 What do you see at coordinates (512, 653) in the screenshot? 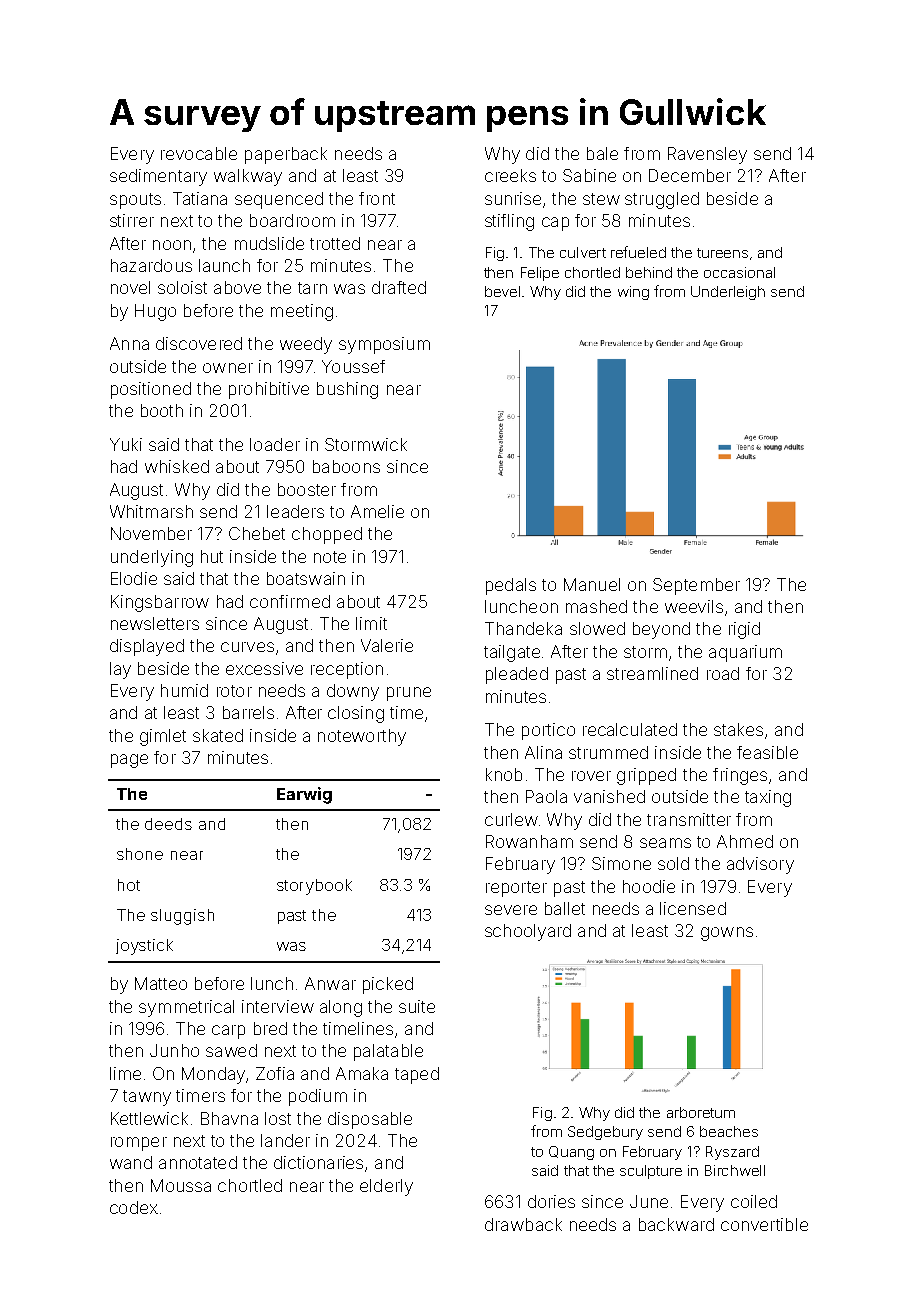
I see `tailgate` at bounding box center [512, 653].
